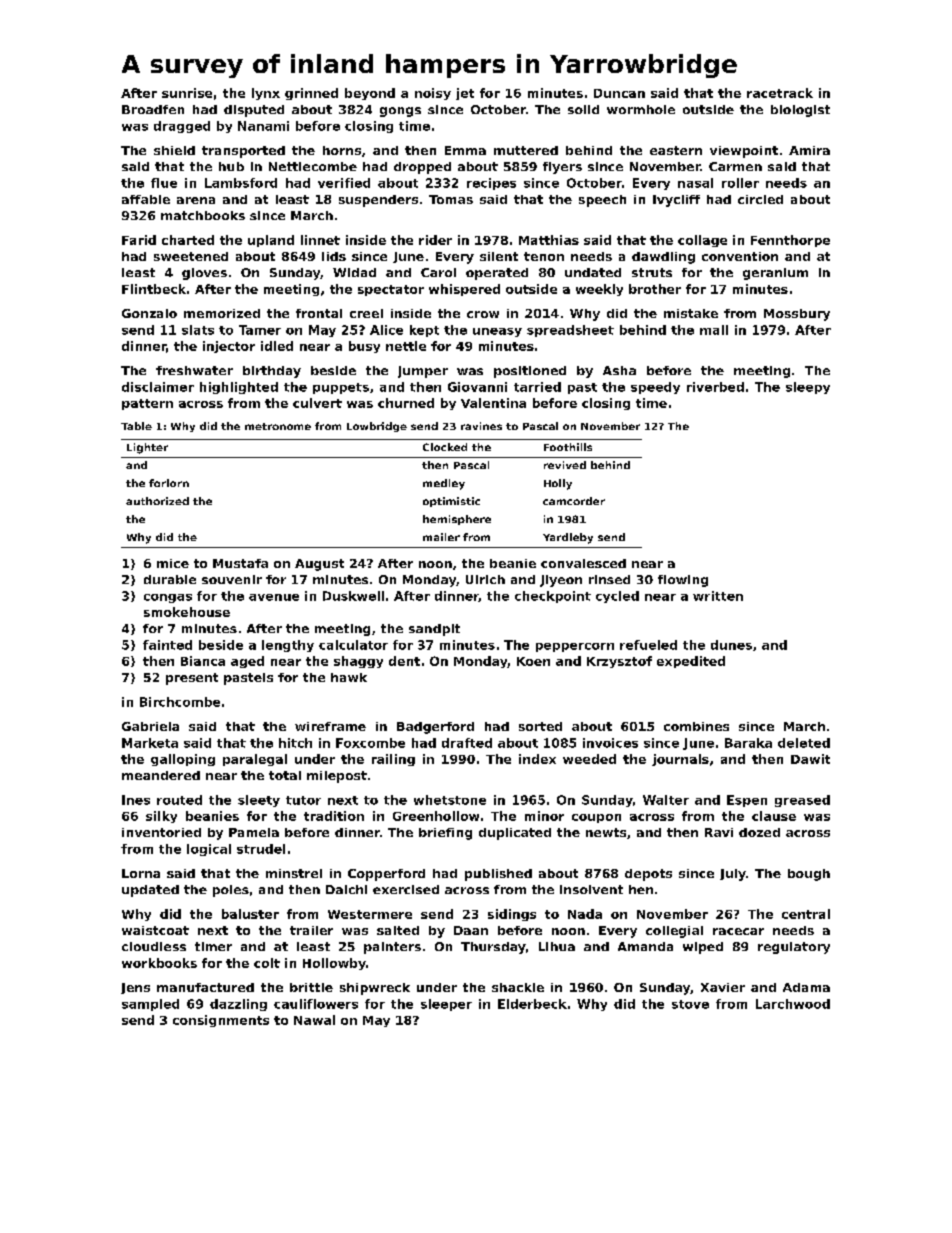 The width and height of the screenshot is (952, 1233). Describe the element at coordinates (274, 597) in the screenshot. I see `avenue` at that location.
